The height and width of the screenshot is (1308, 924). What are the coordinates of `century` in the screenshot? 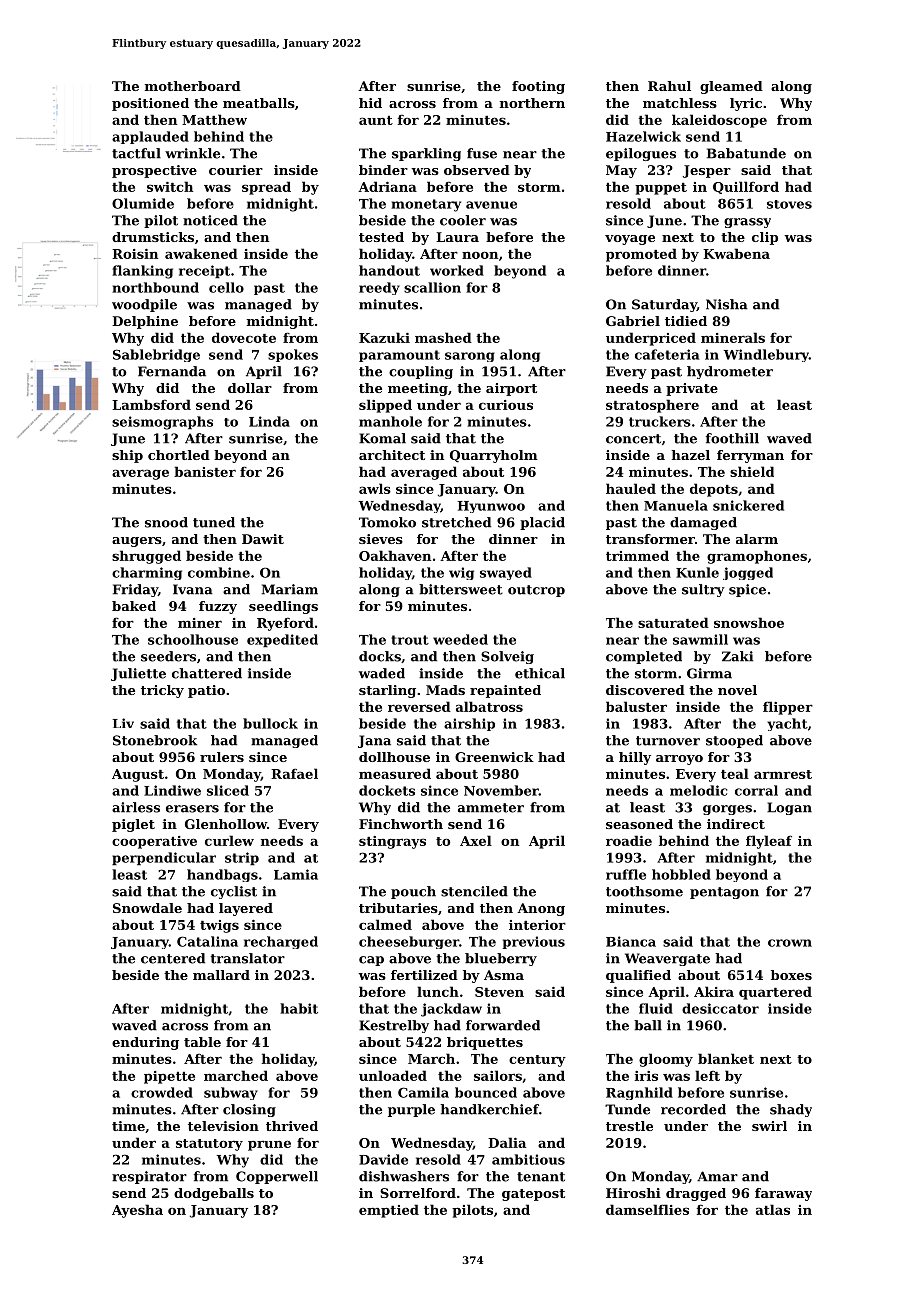 It's located at (537, 1061).
